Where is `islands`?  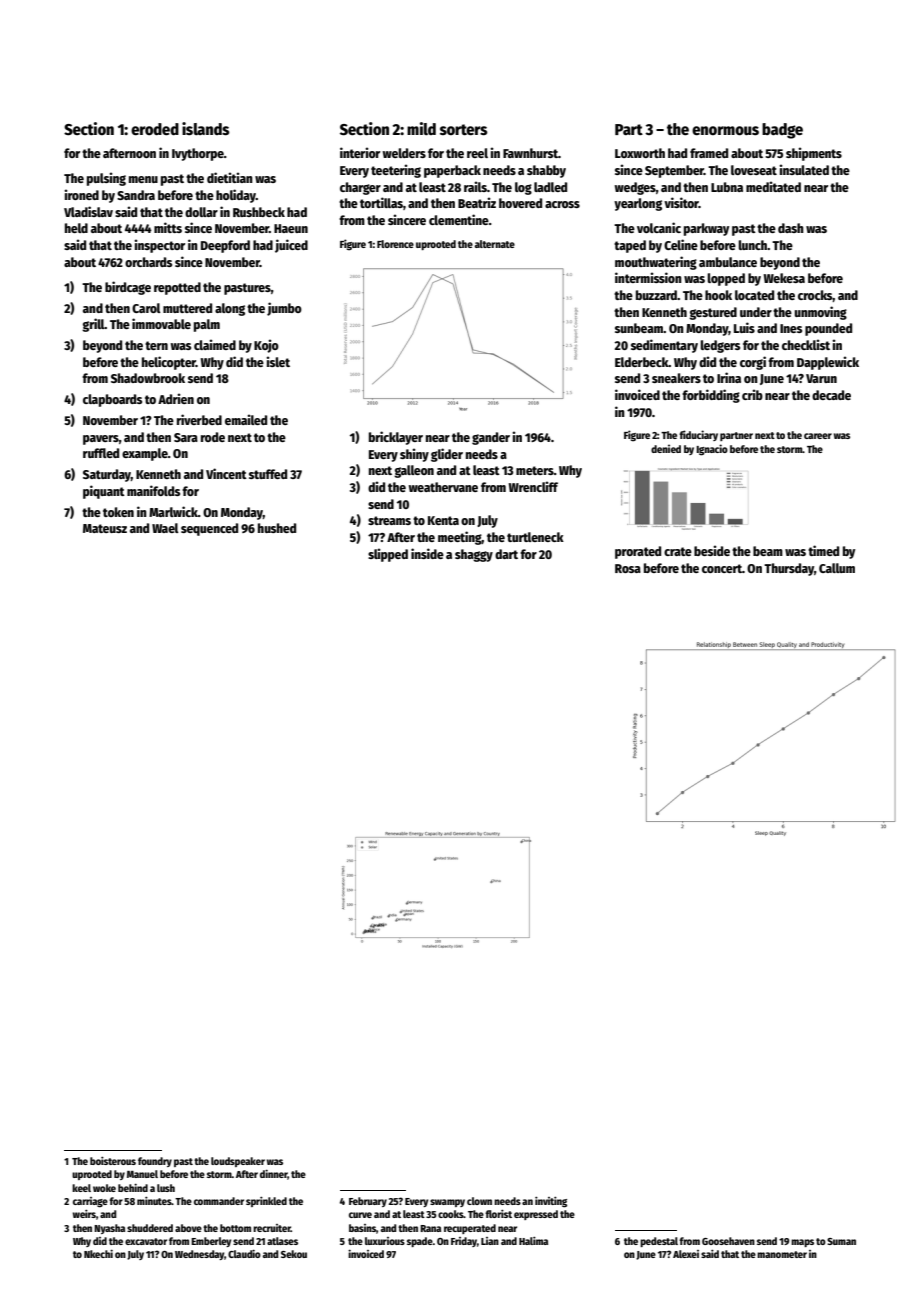
islands is located at coordinates (205, 128).
